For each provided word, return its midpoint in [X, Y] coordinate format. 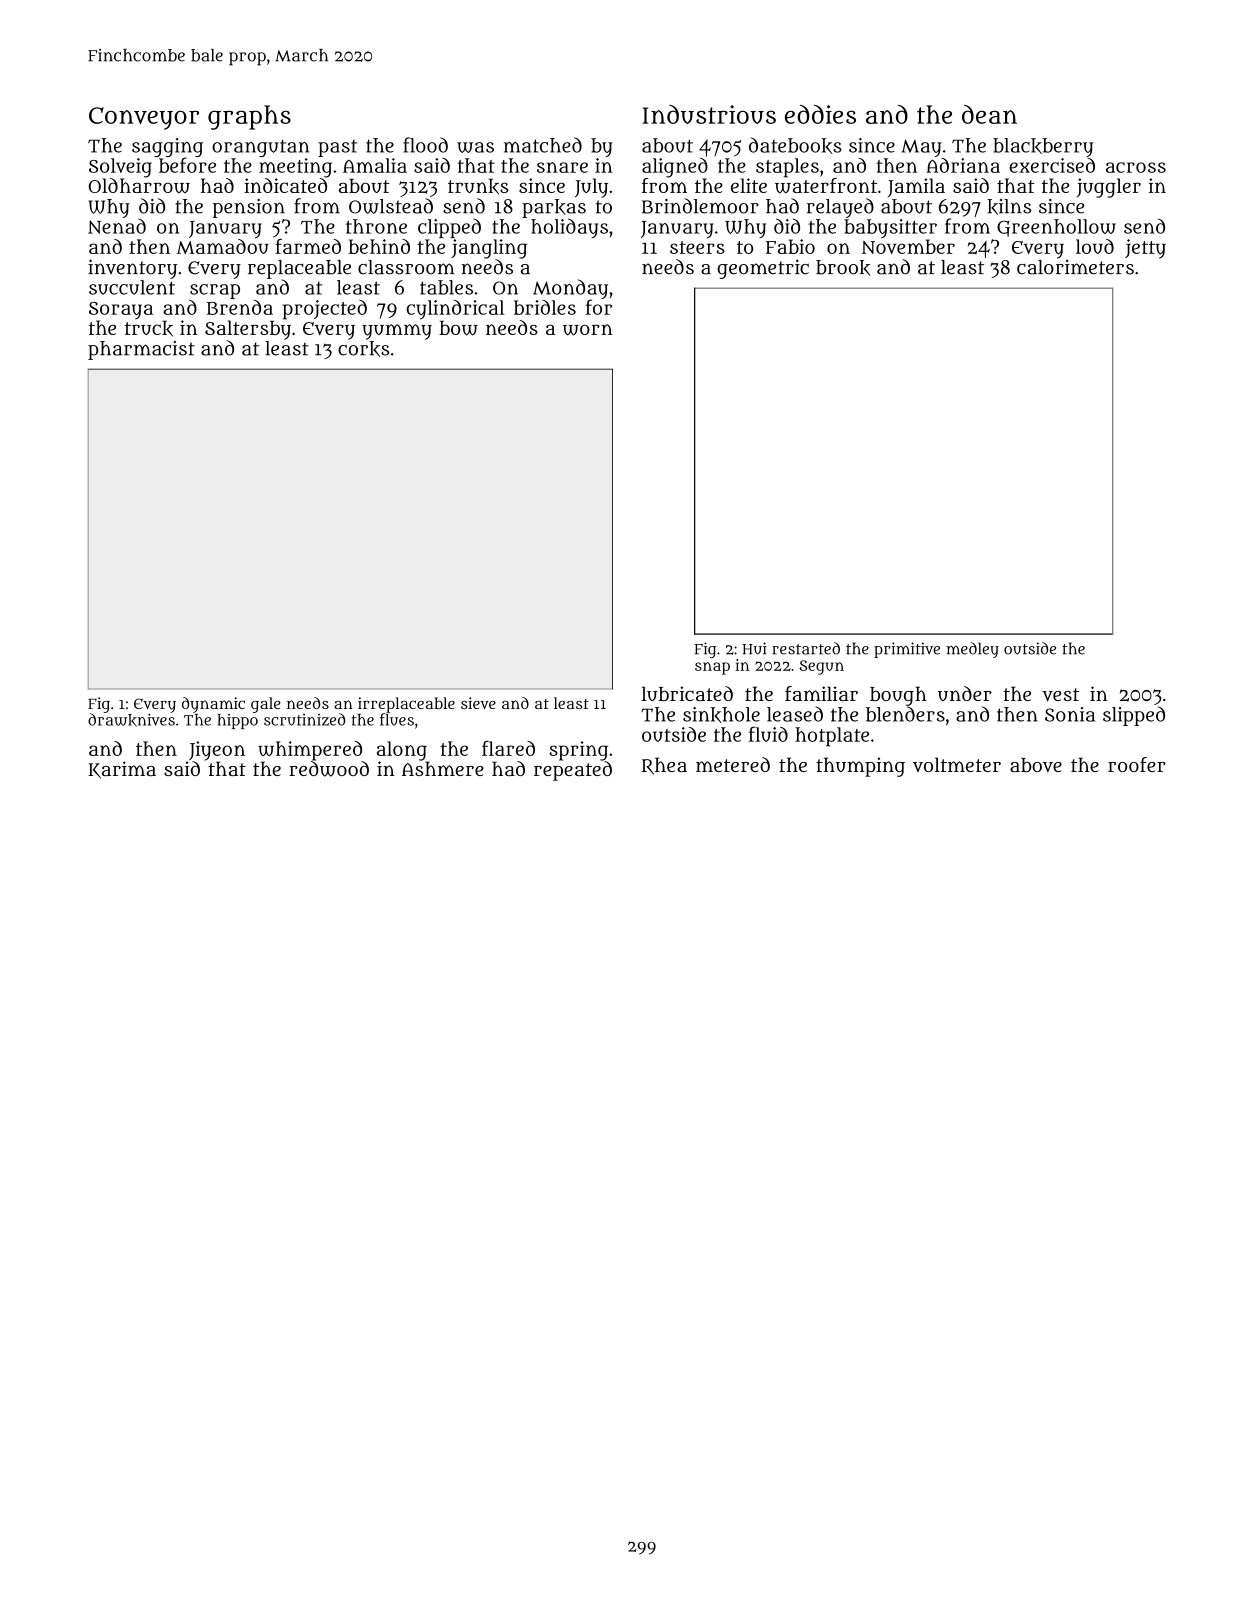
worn [588, 330]
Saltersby [248, 330]
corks [364, 349]
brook [843, 268]
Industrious [709, 114]
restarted [806, 648]
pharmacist [141, 350]
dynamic [213, 705]
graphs [249, 117]
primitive [907, 650]
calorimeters [1075, 267]
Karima [122, 769]
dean [989, 114]
